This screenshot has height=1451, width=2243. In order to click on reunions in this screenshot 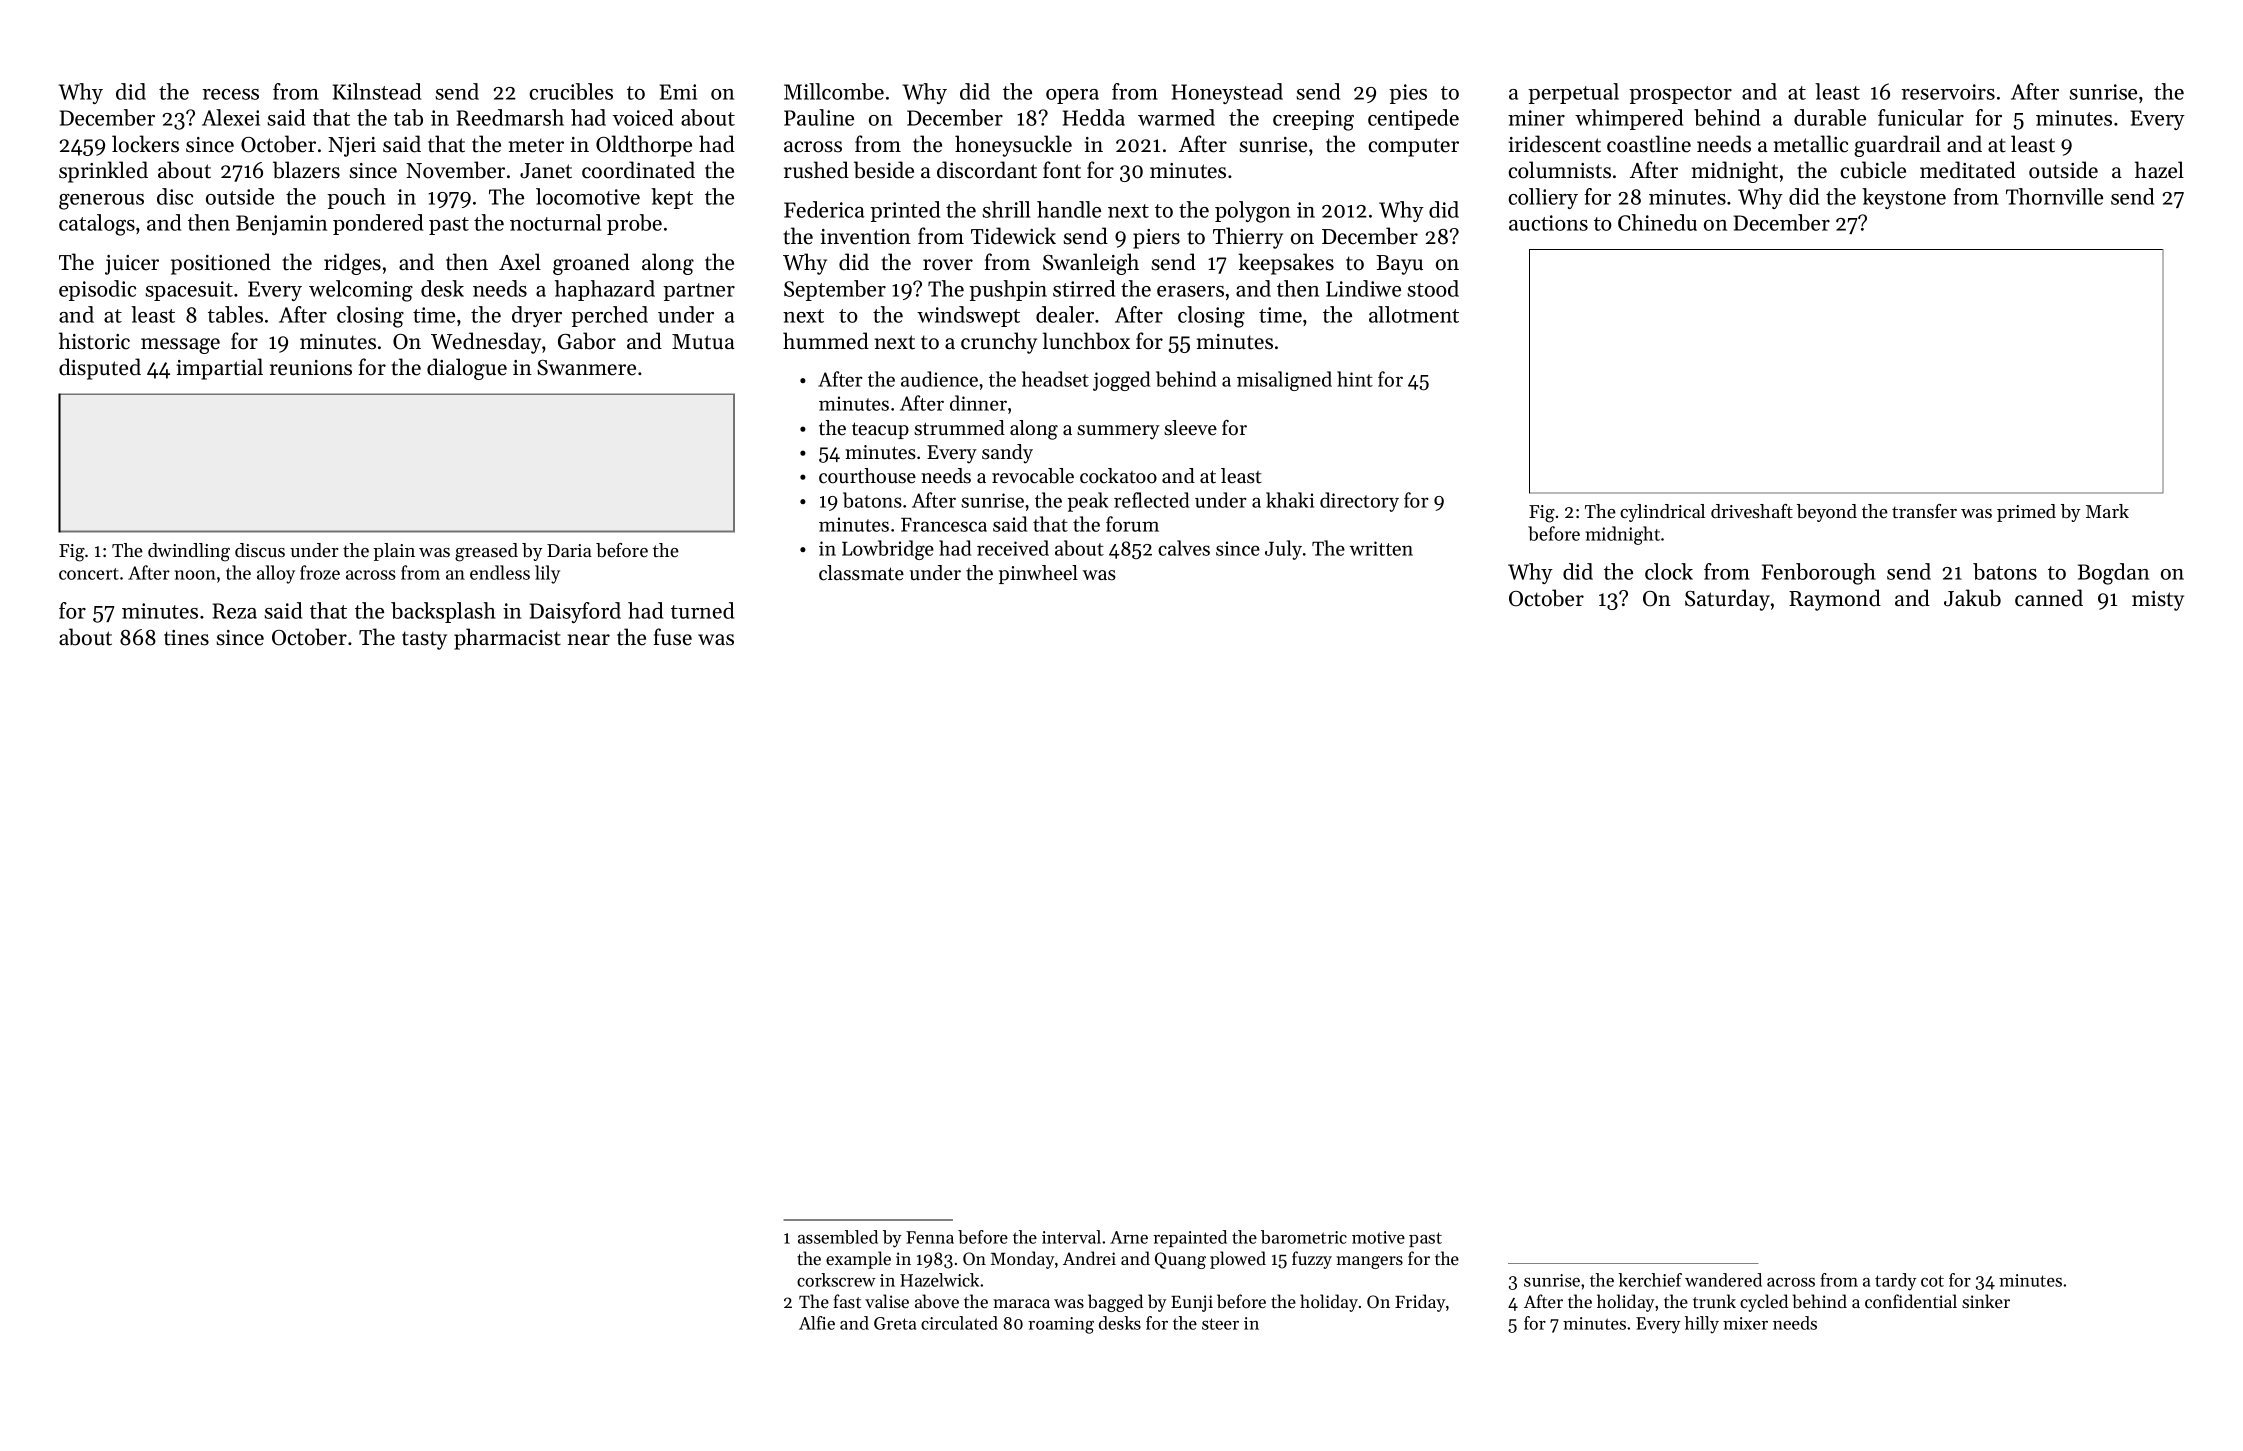, I will do `click(311, 368)`.
